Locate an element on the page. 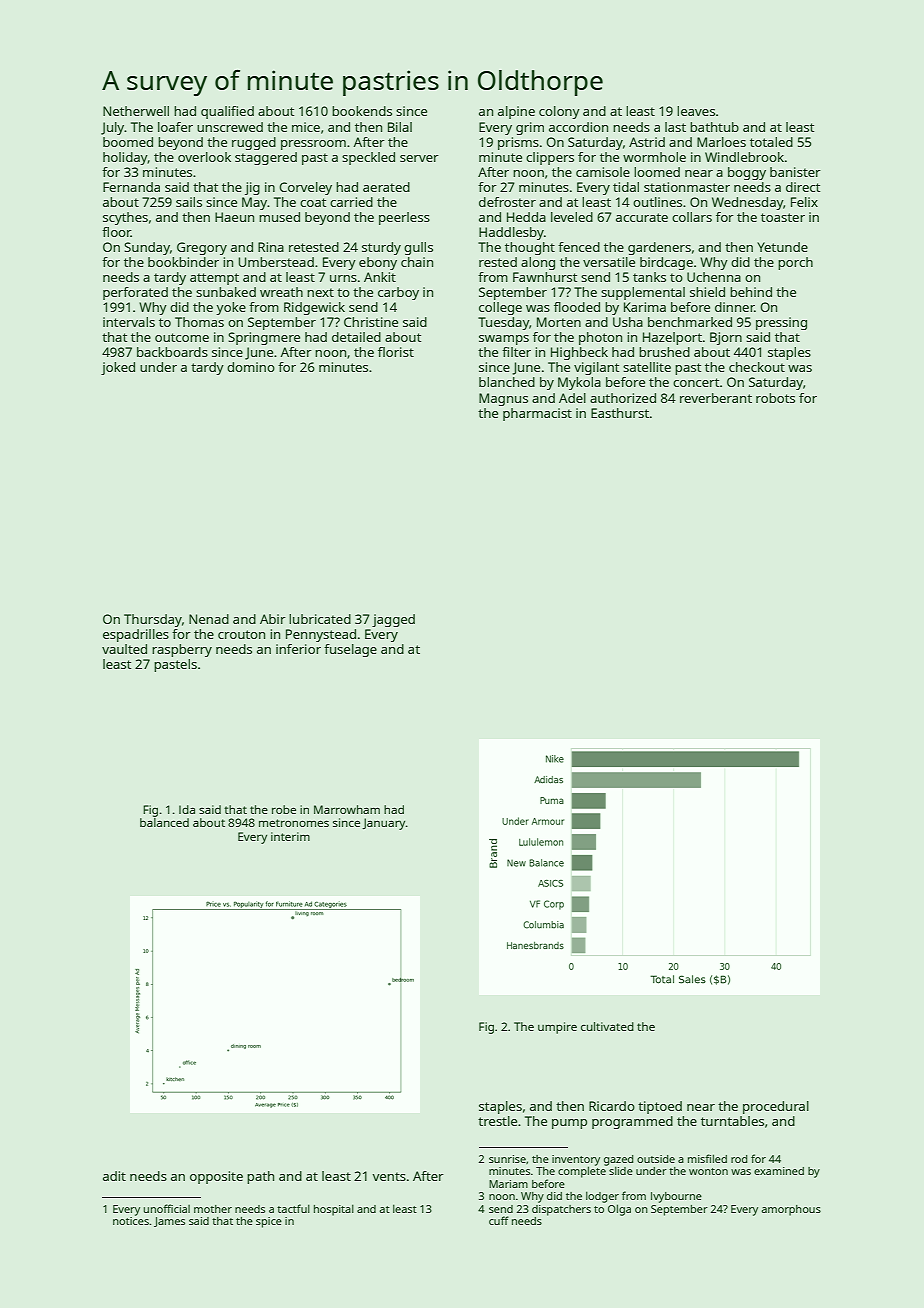  Nenad is located at coordinates (209, 619).
